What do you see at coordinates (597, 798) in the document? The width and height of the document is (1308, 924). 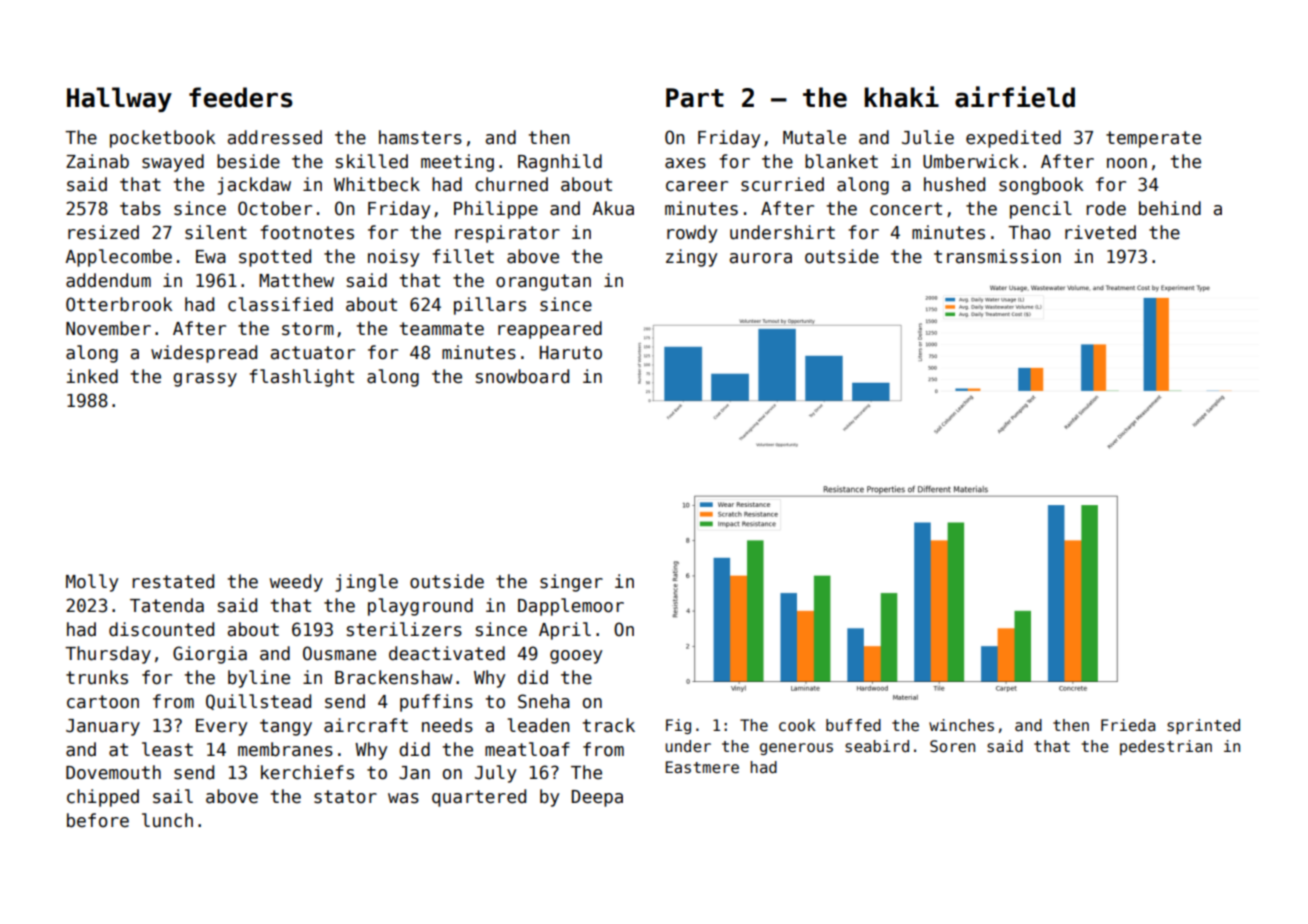 I see `Deepa` at bounding box center [597, 798].
